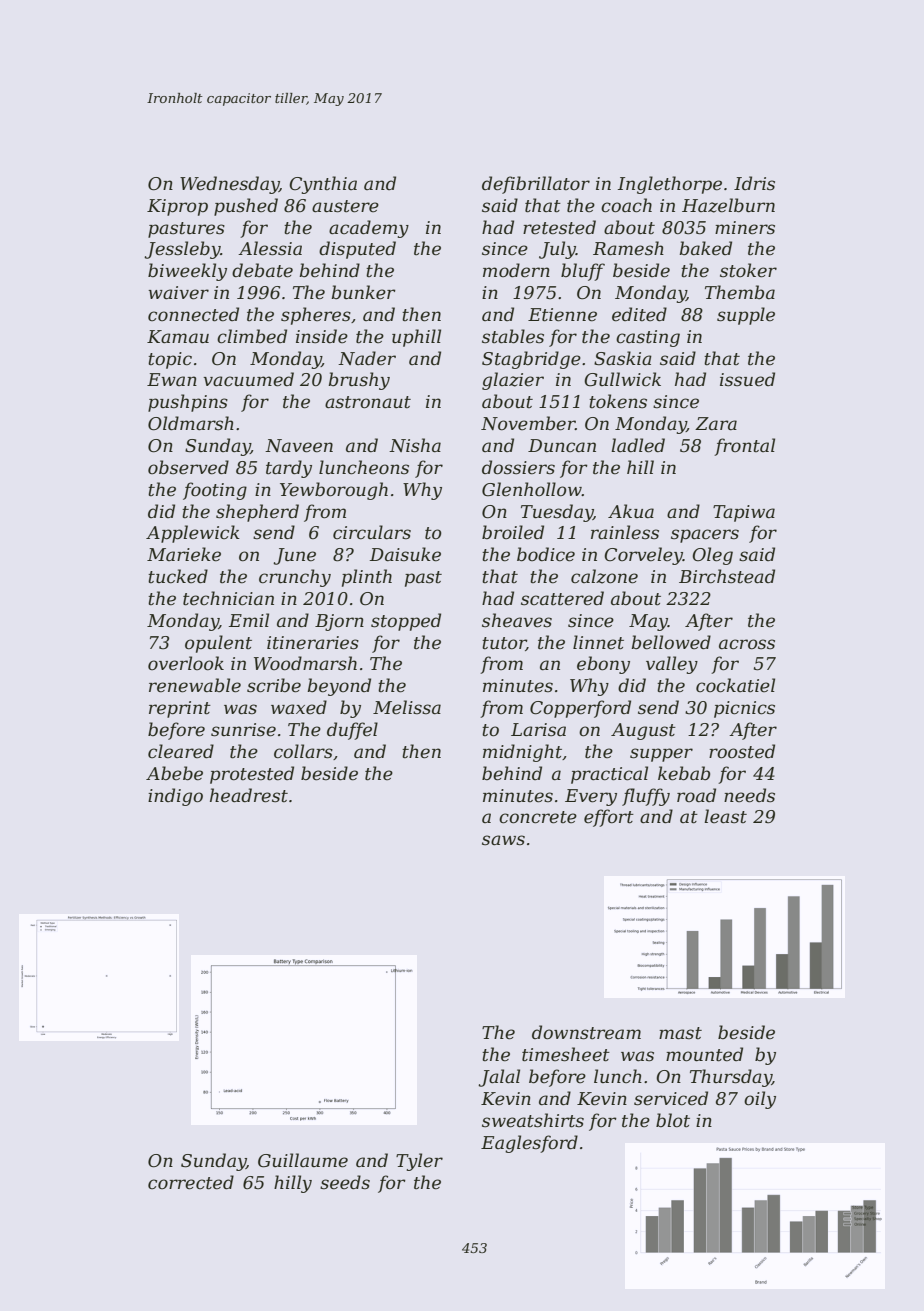 The image size is (924, 1311). I want to click on Cynthia, so click(323, 185).
